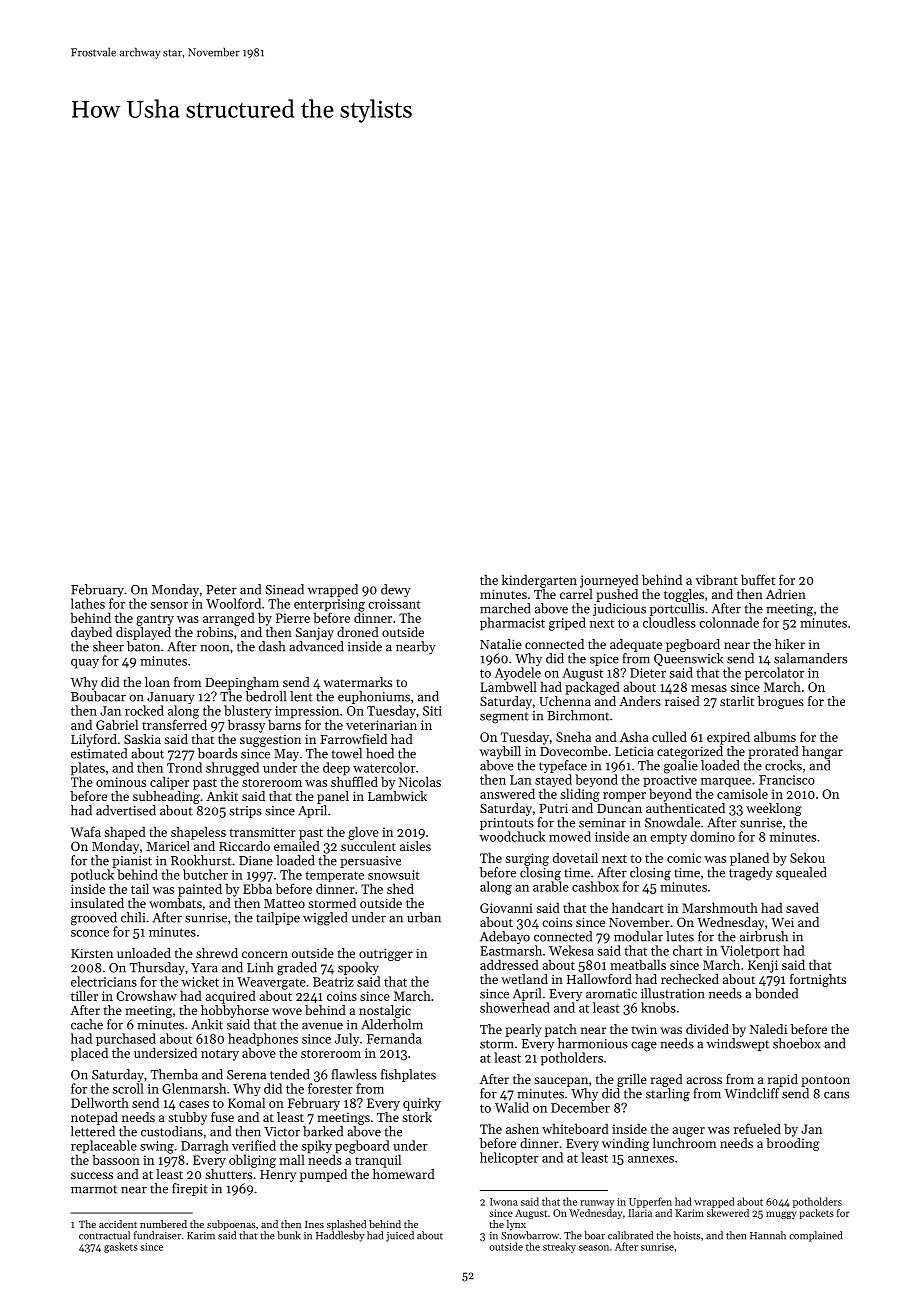 The width and height of the screenshot is (924, 1308). What do you see at coordinates (512, 624) in the screenshot?
I see `pharmacist` at bounding box center [512, 624].
